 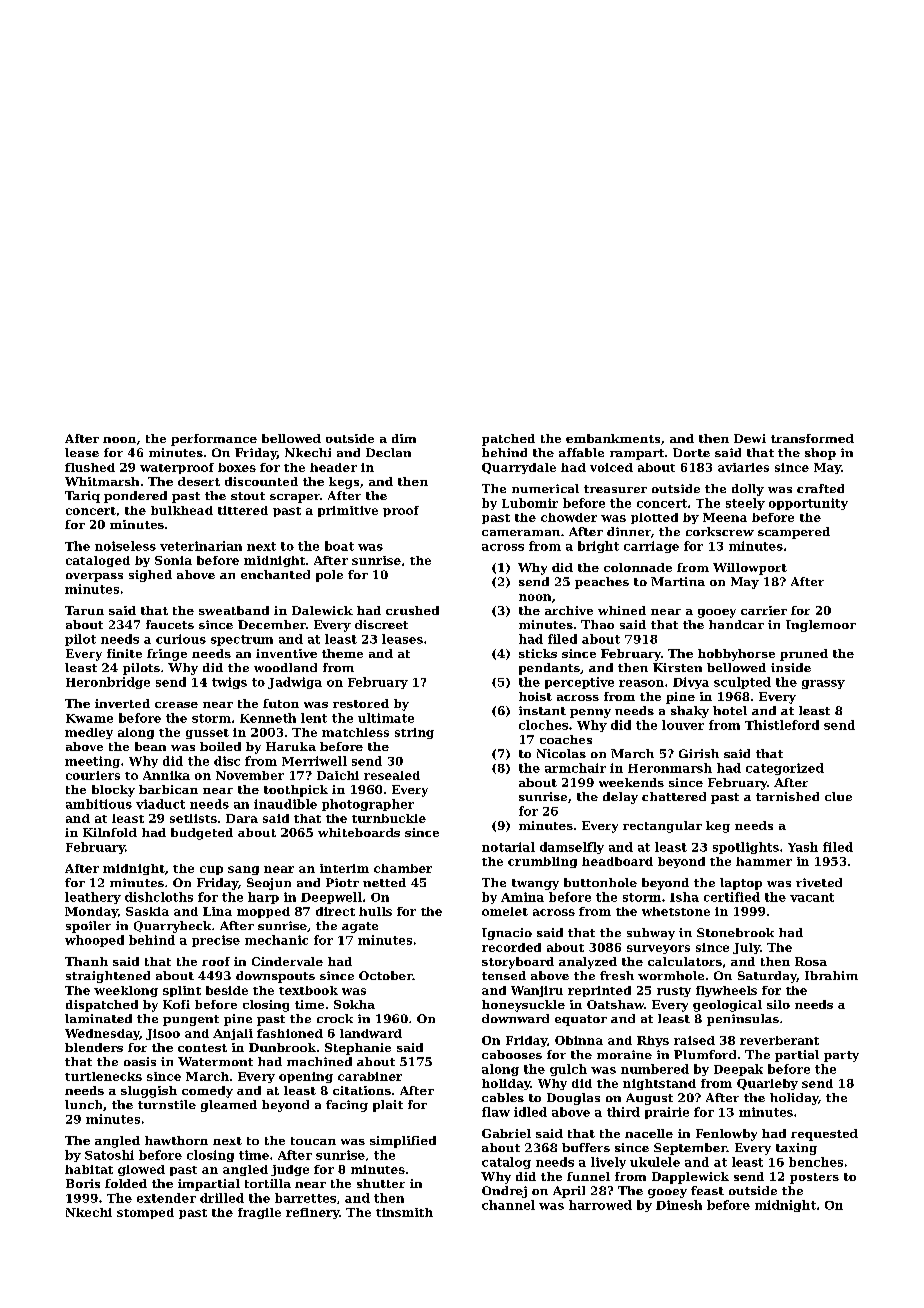 I want to click on tortilla, so click(x=268, y=1183).
